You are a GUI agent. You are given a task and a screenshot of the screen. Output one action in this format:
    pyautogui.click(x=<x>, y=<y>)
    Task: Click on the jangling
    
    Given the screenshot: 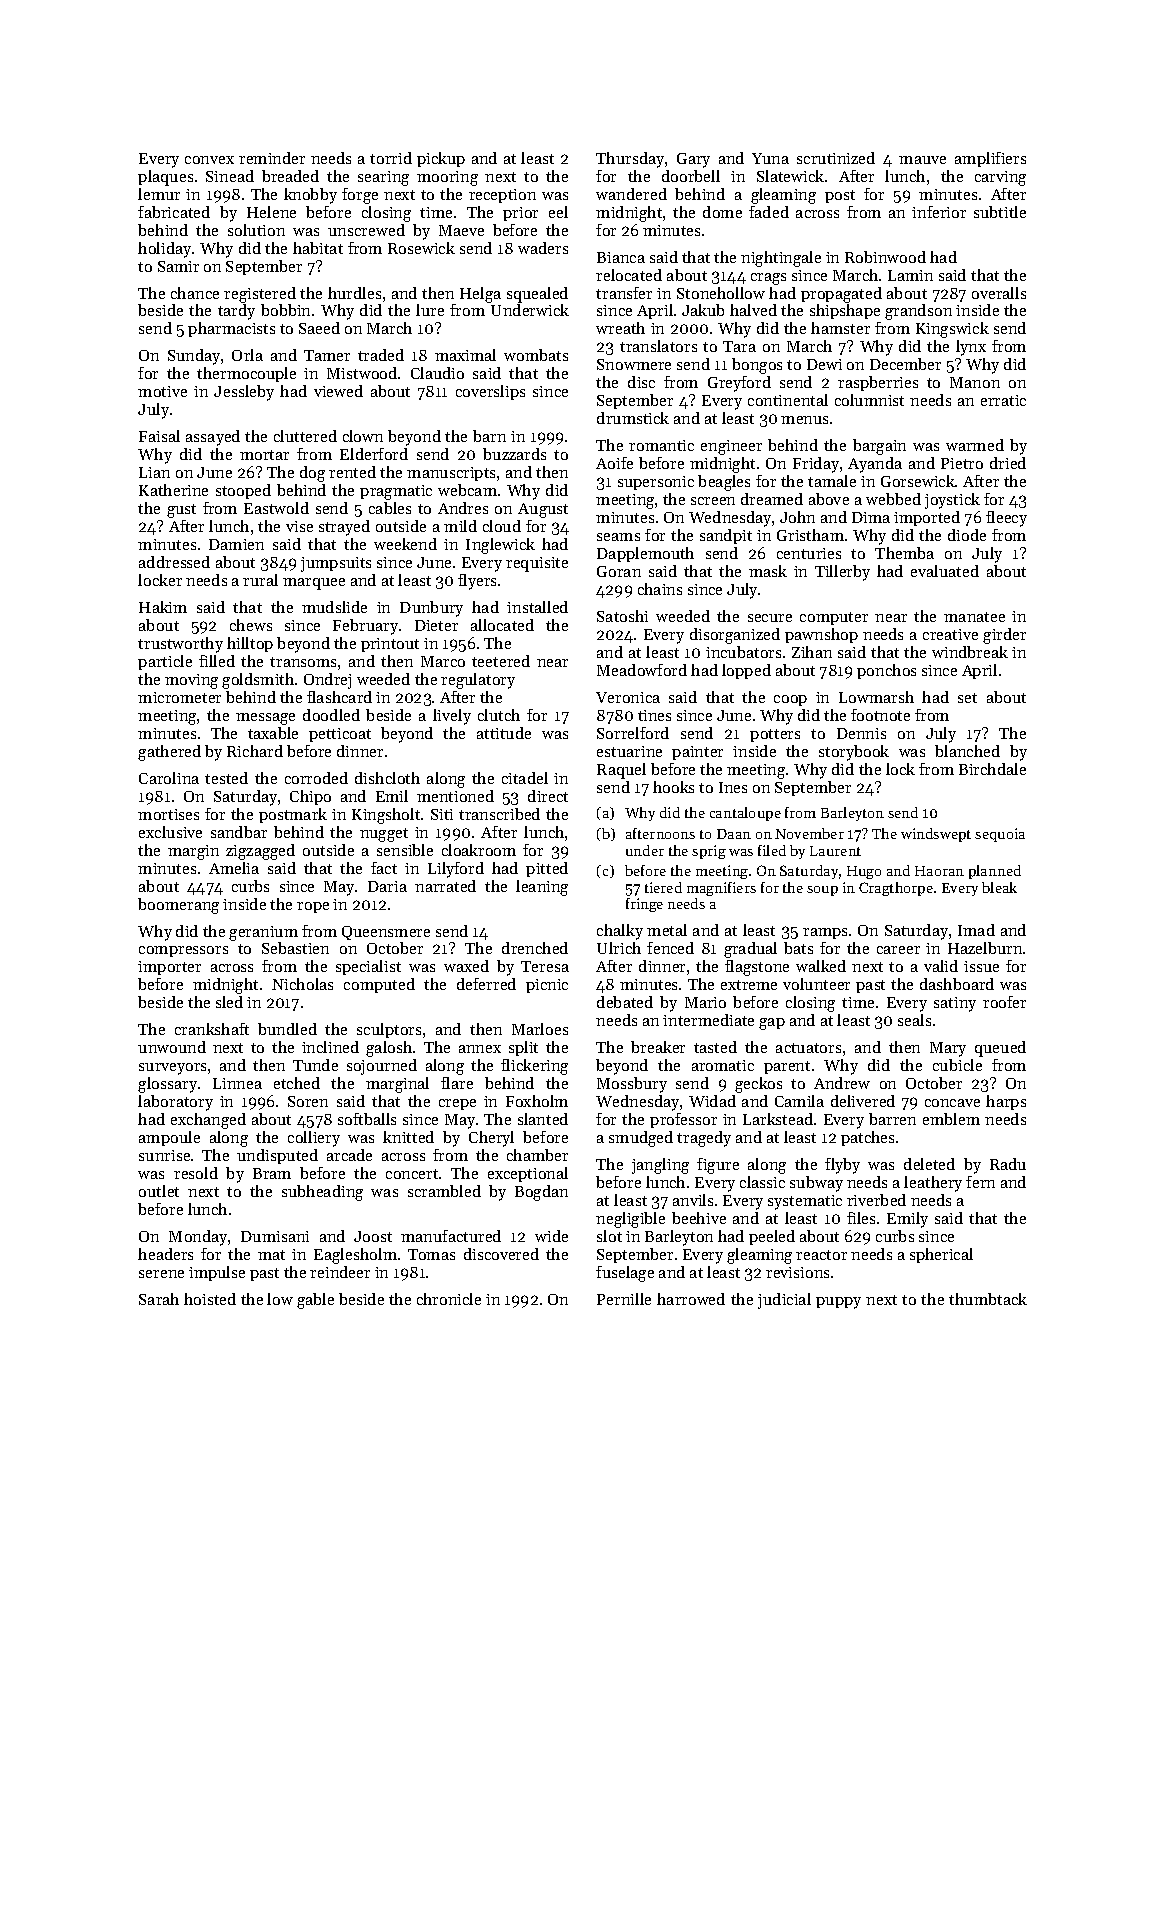 What is the action you would take?
    pyautogui.click(x=660, y=1166)
